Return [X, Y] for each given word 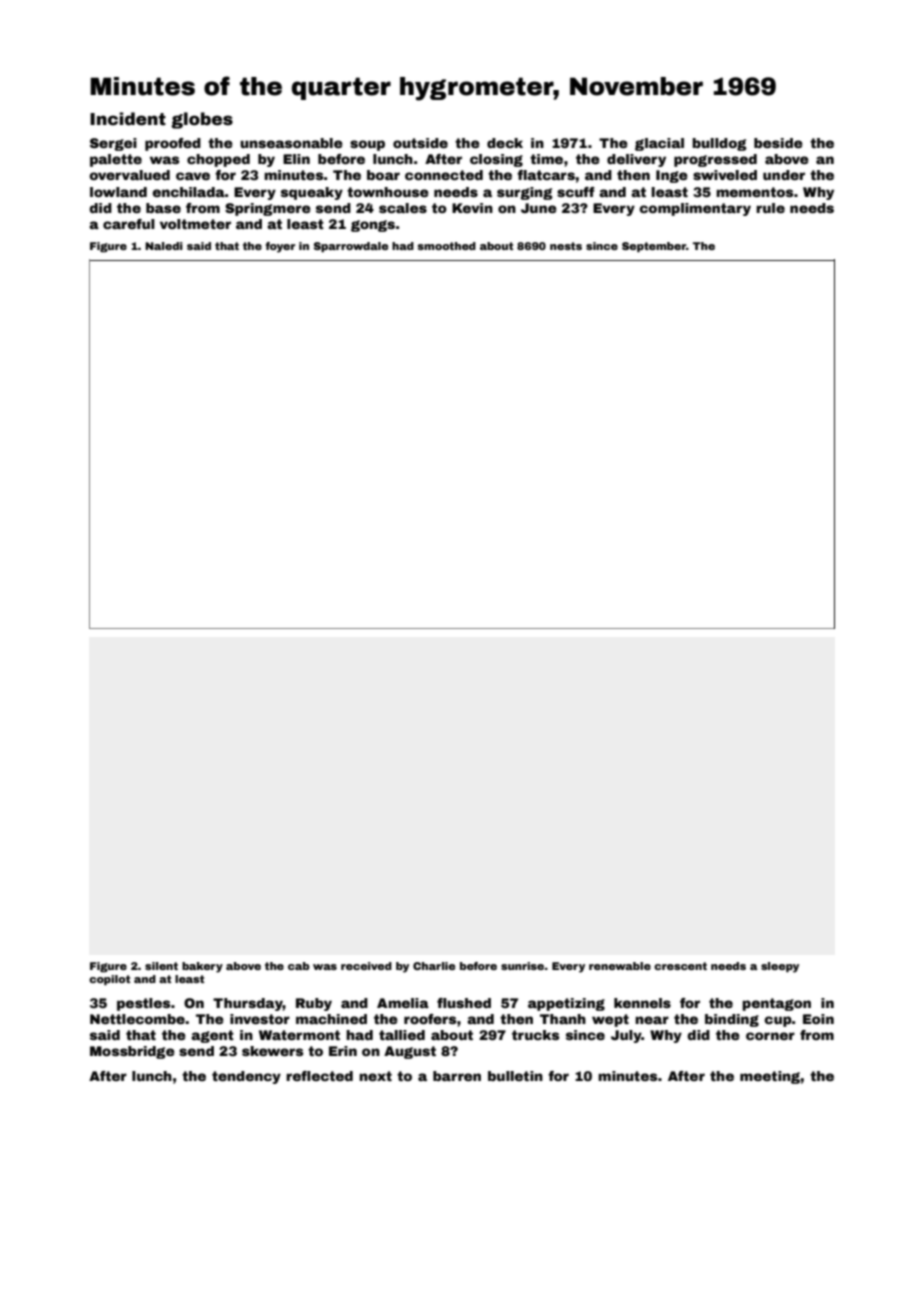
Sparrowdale [351, 247]
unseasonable [291, 143]
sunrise [522, 966]
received [366, 966]
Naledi [164, 246]
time [546, 159]
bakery [202, 967]
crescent [680, 966]
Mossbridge [132, 1052]
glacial [659, 144]
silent [161, 966]
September [654, 247]
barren [457, 1076]
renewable [620, 966]
